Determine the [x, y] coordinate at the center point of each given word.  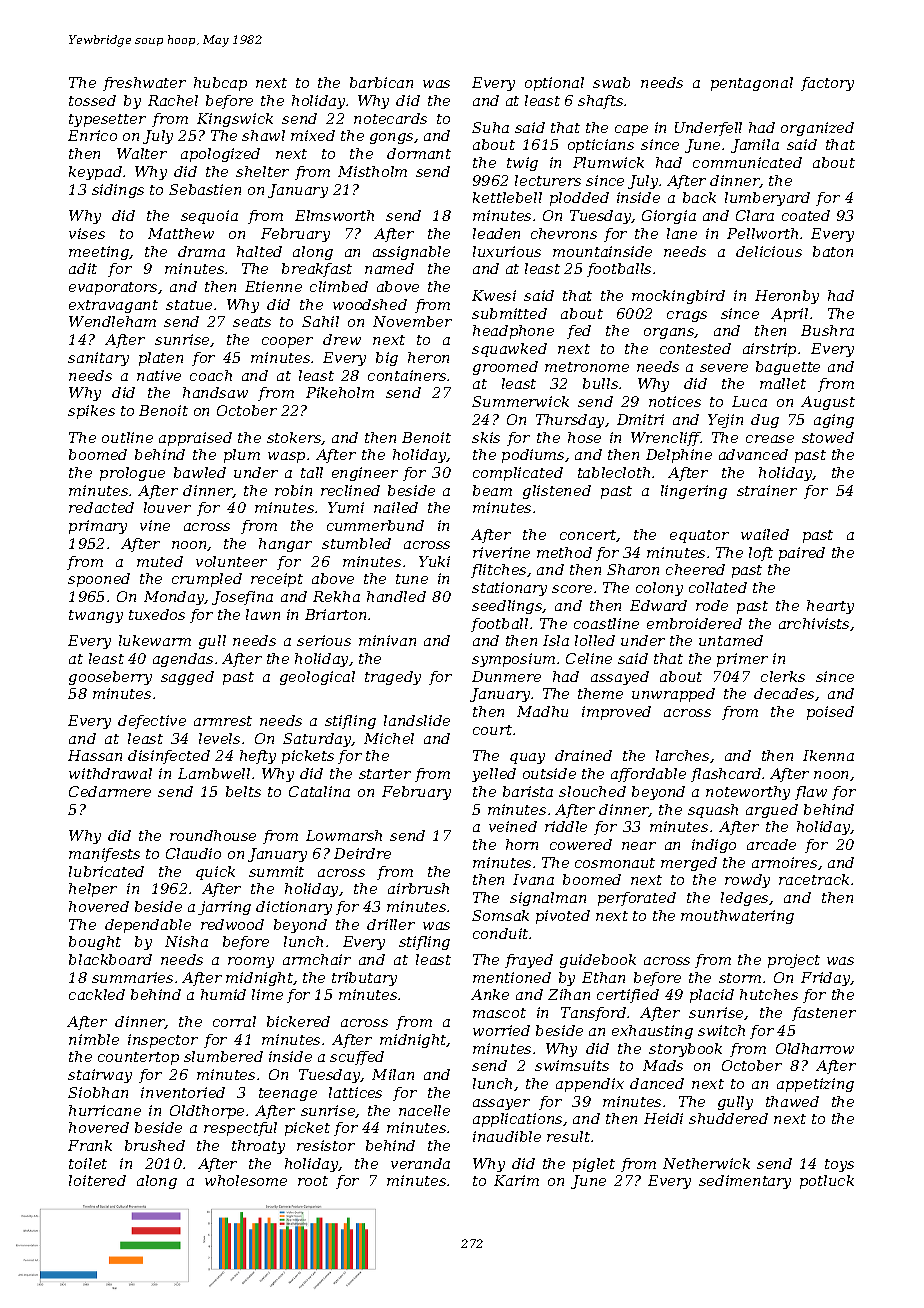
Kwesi [494, 295]
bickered [298, 1021]
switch [721, 1030]
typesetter [107, 120]
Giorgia [669, 217]
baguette [788, 368]
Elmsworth [334, 215]
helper [93, 890]
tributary [364, 979]
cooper [287, 342]
